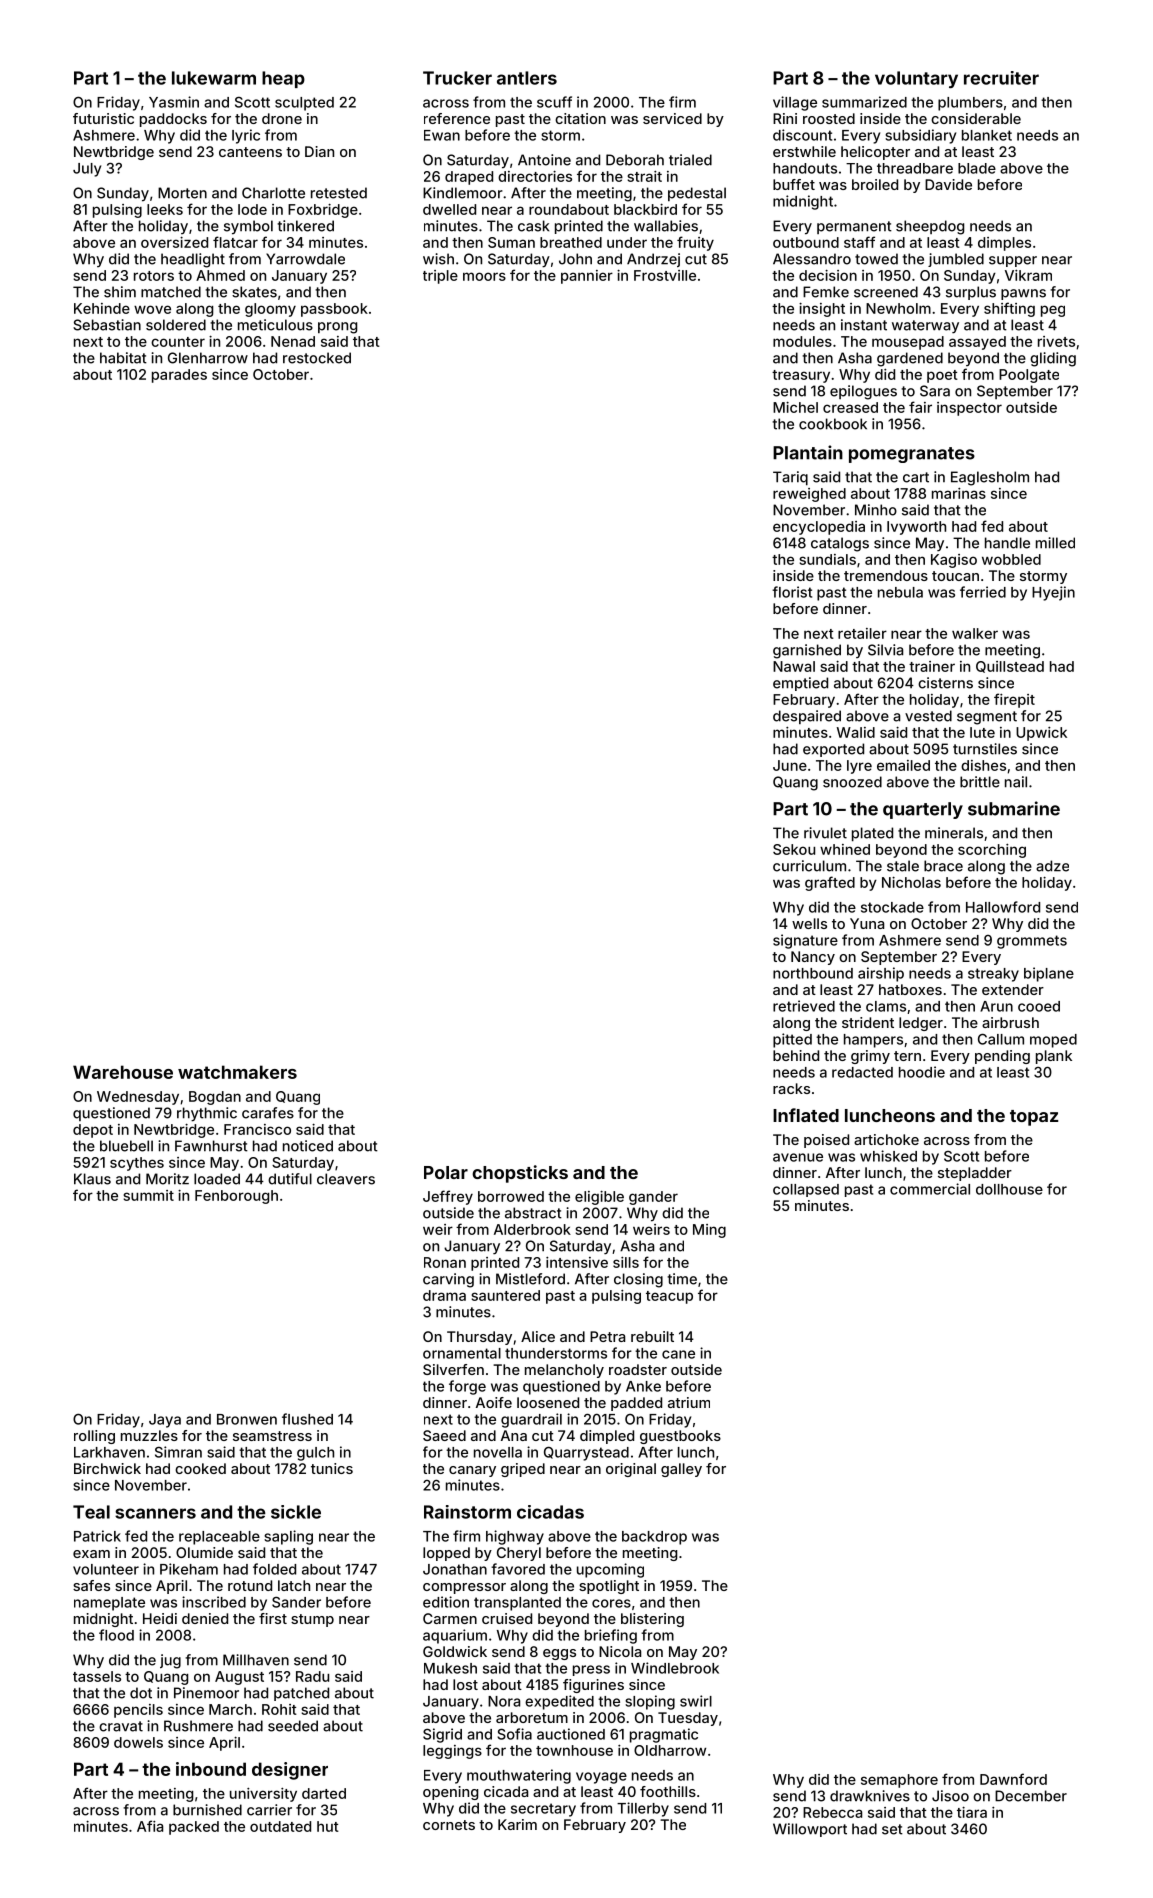  I want to click on July, so click(87, 170).
